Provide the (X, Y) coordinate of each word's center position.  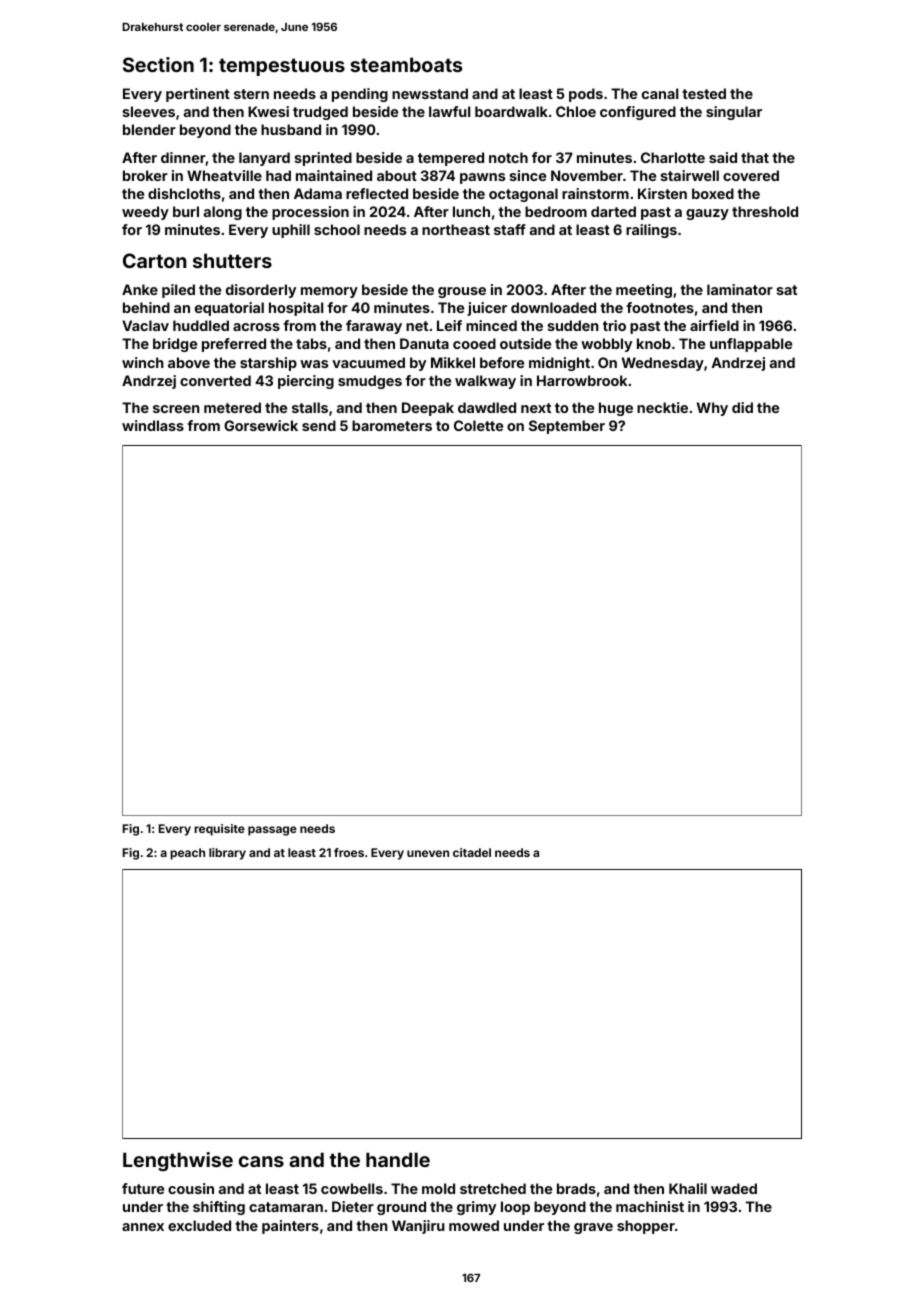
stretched (493, 1188)
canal (660, 93)
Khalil (688, 1188)
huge (616, 409)
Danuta (424, 343)
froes (349, 852)
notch (508, 157)
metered (232, 407)
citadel (472, 852)
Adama (318, 193)
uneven (428, 853)
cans (261, 1161)
